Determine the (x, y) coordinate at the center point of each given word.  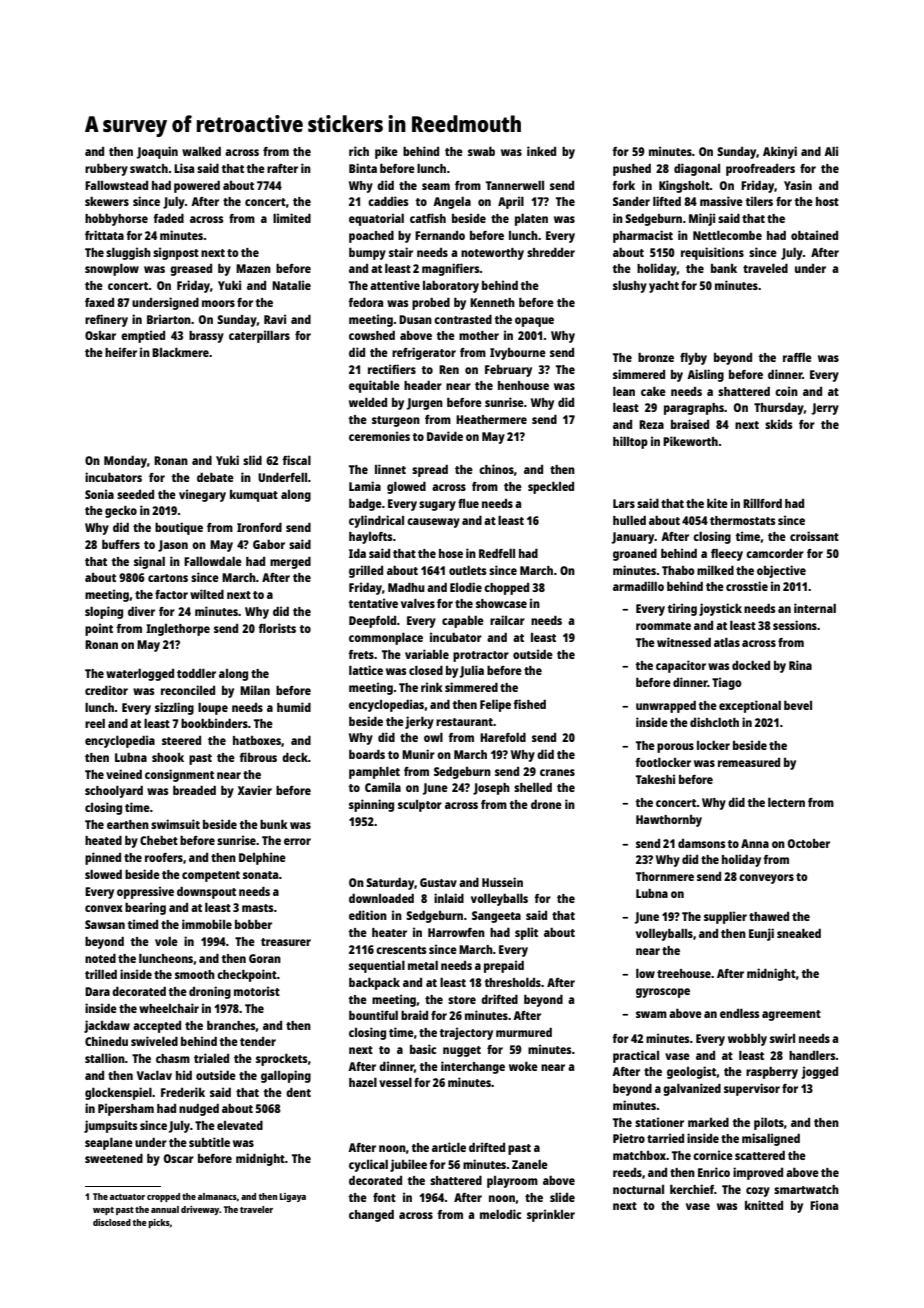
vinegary (202, 495)
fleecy (727, 555)
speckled (551, 488)
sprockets (281, 1060)
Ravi (275, 319)
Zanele (530, 1164)
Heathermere (491, 419)
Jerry (825, 409)
